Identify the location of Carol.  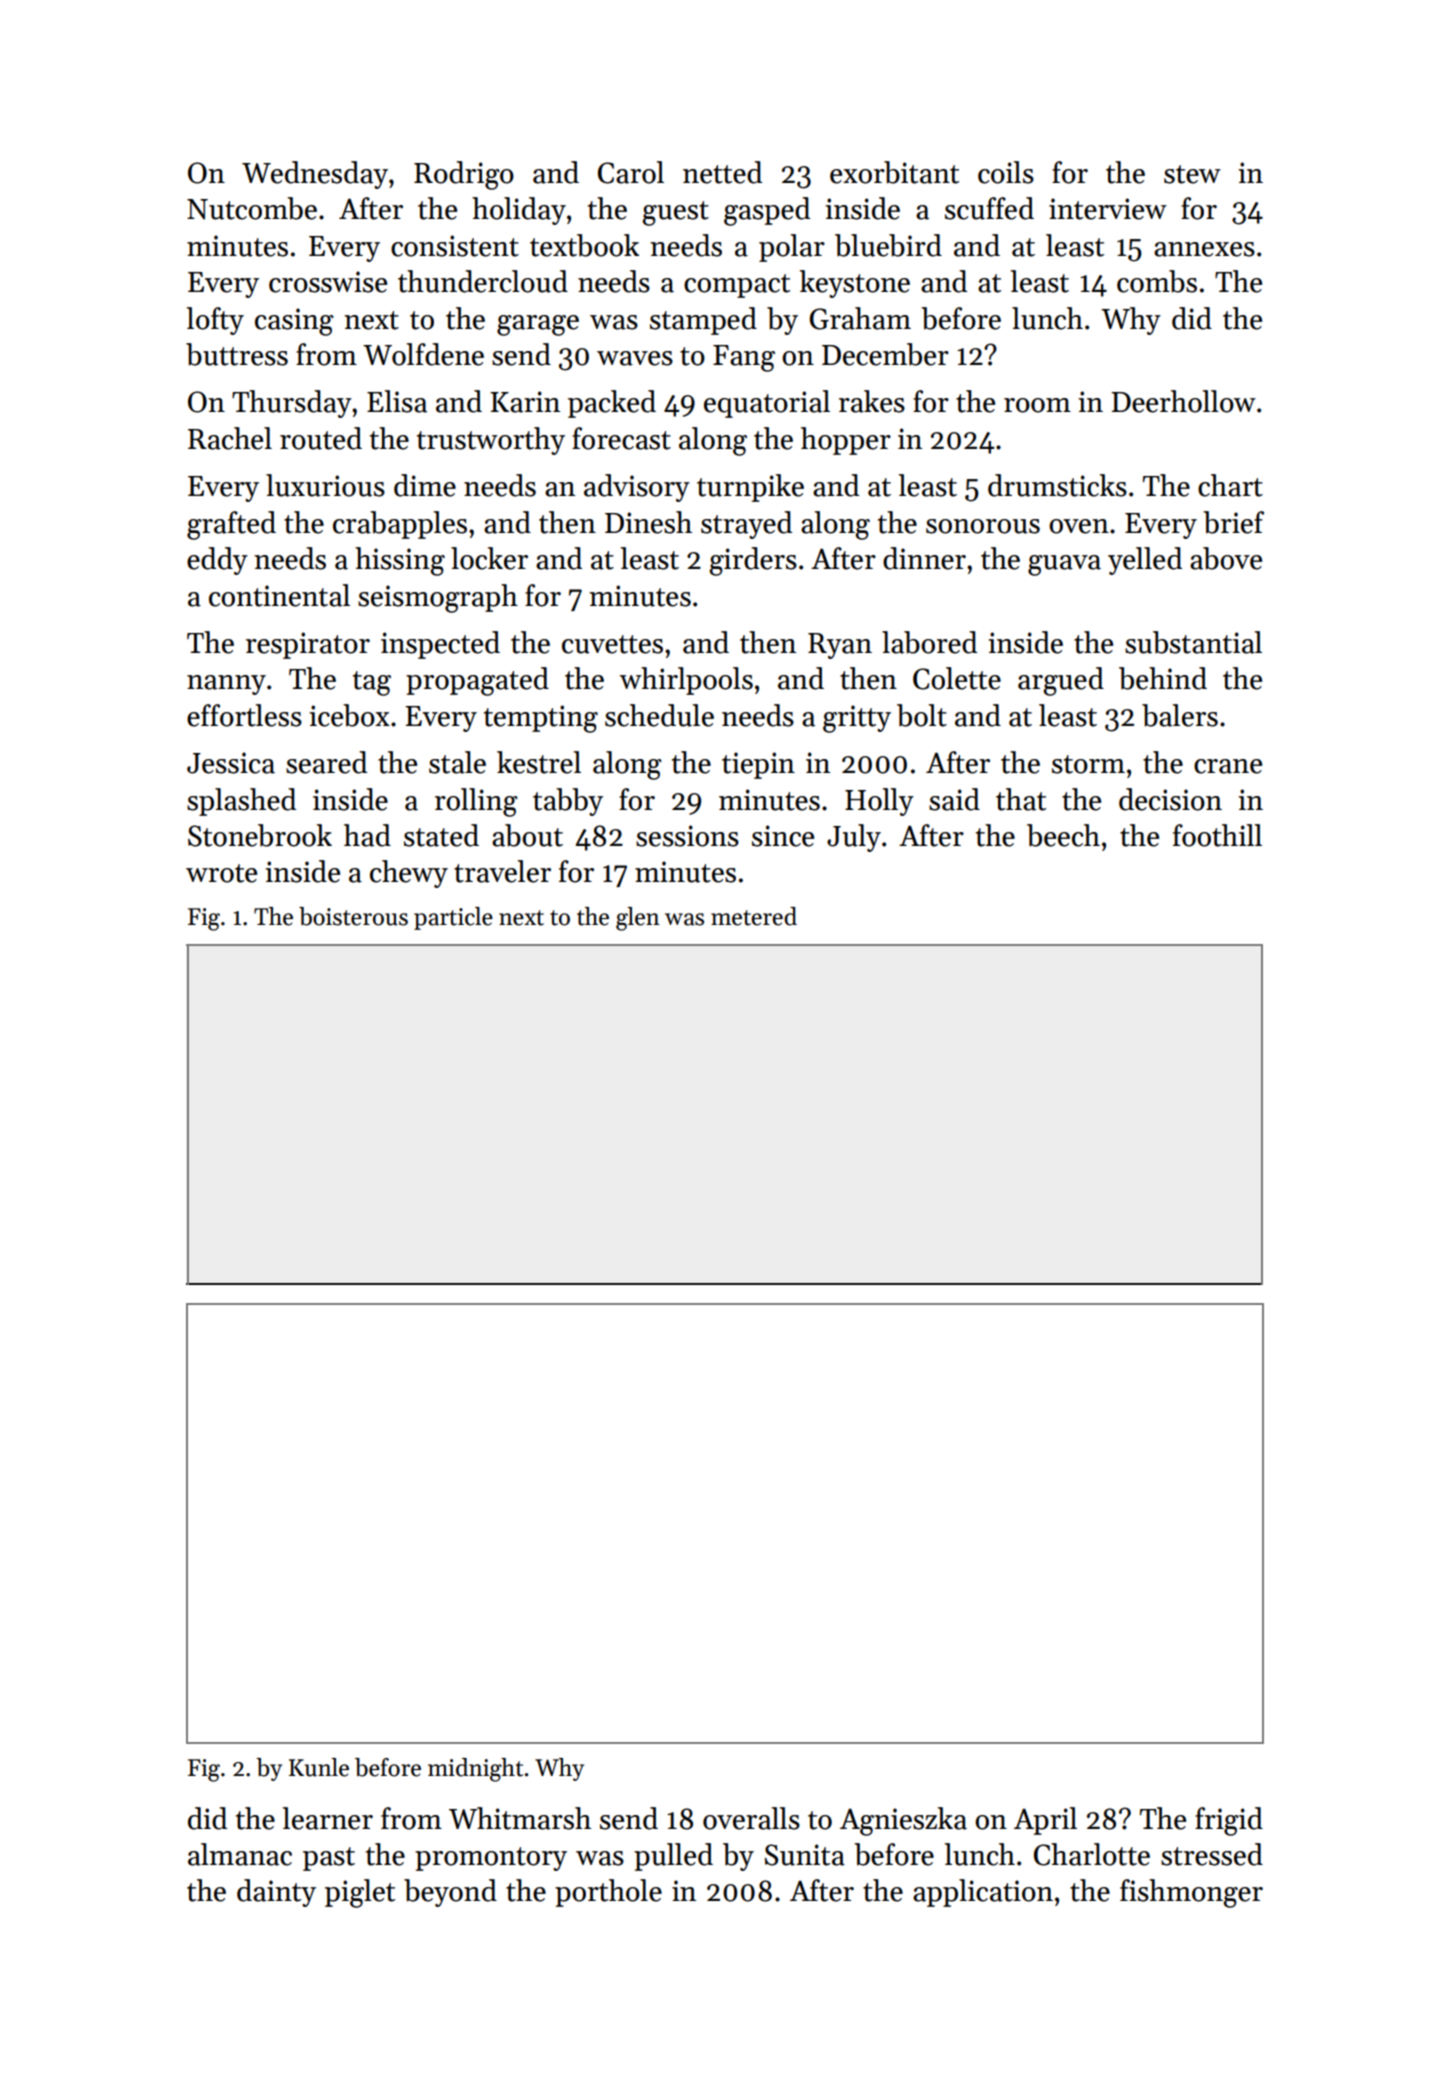
(631, 172).
